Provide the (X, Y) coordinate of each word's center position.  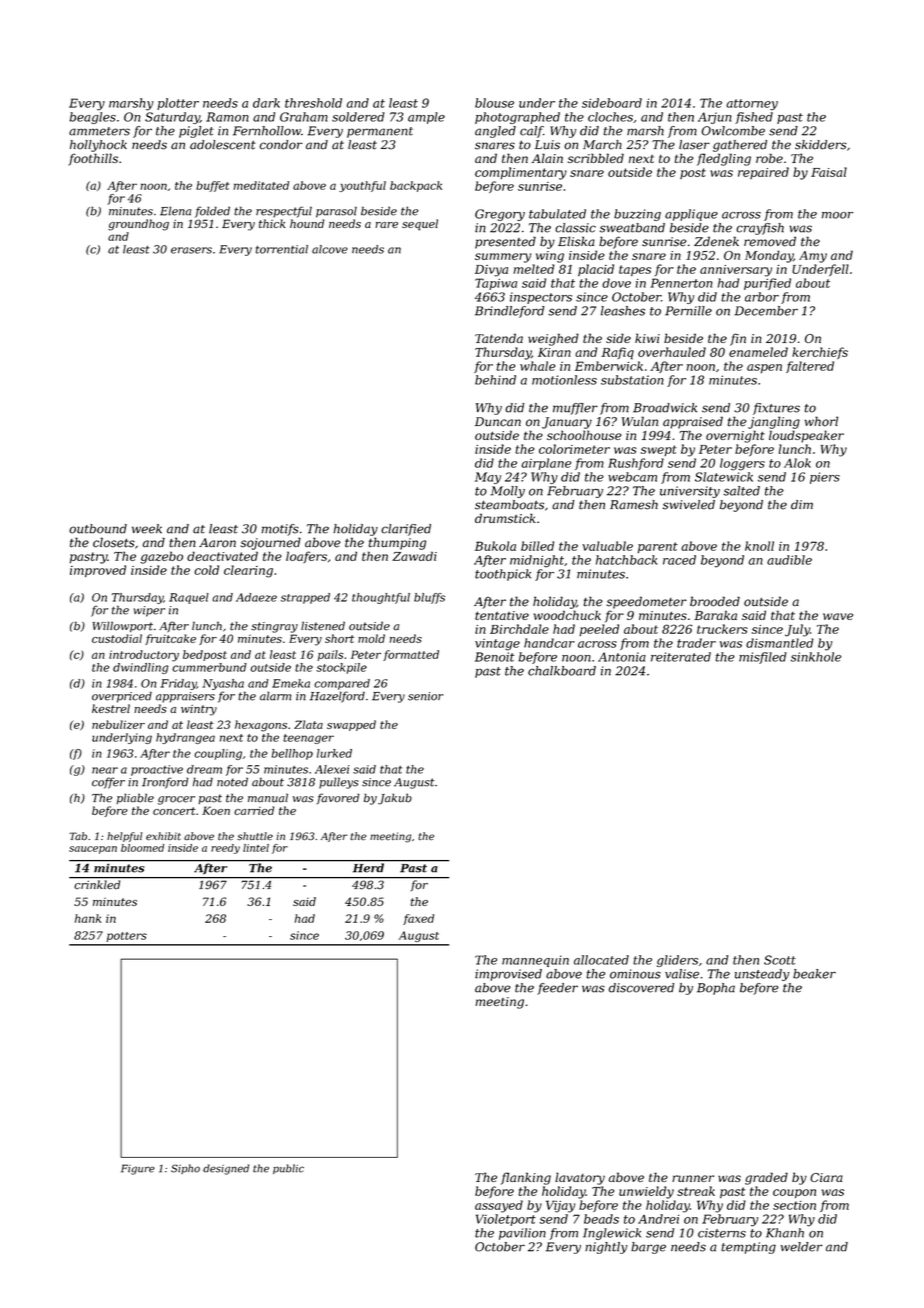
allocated (601, 960)
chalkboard (562, 671)
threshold (313, 103)
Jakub (395, 799)
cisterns (722, 1233)
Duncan (498, 422)
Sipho (185, 1169)
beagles (93, 118)
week (147, 529)
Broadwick (665, 408)
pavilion (522, 1234)
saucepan (93, 850)
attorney (752, 105)
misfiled (763, 658)
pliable (135, 798)
